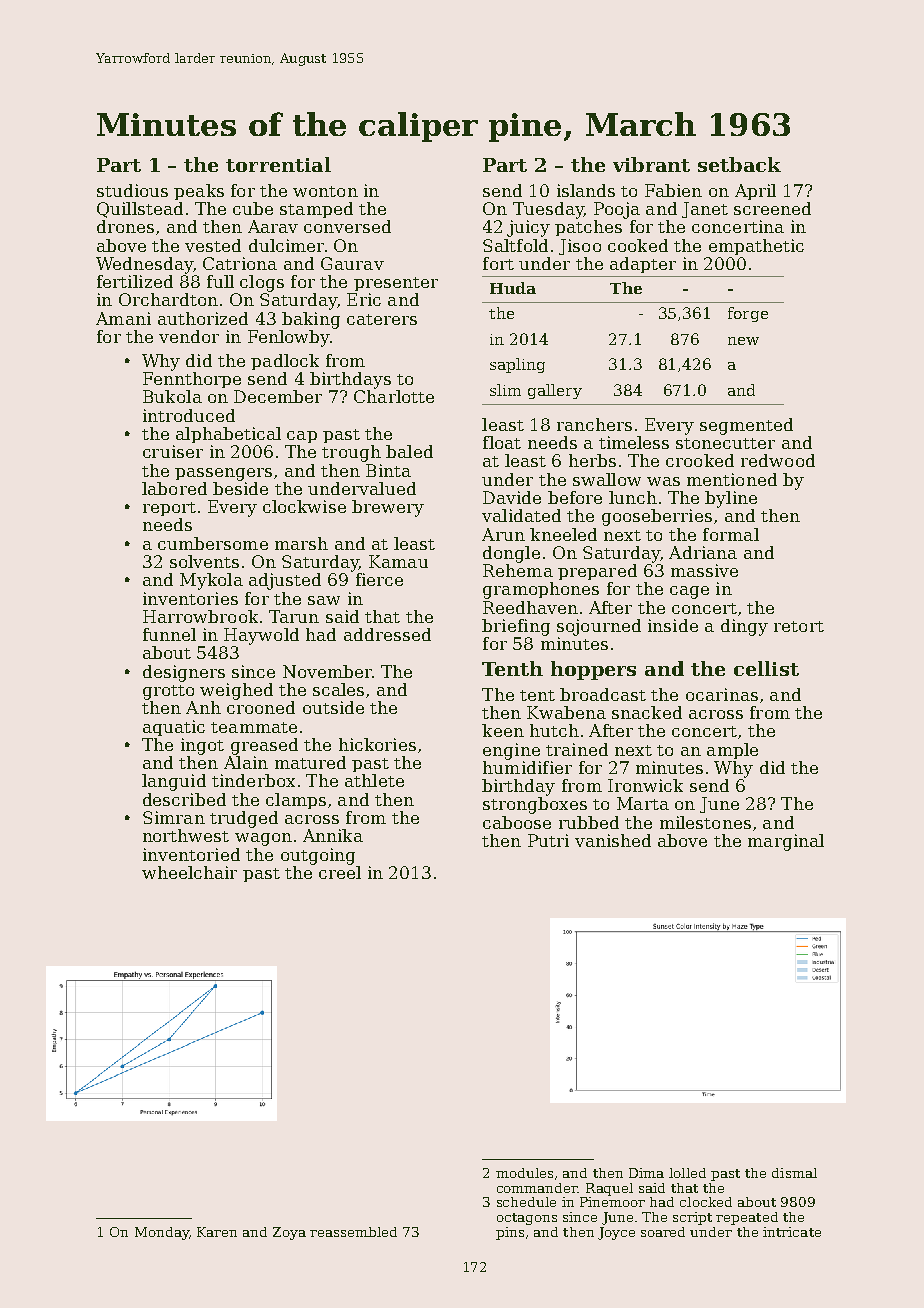 Image resolution: width=924 pixels, height=1308 pixels. I want to click on pins, so click(510, 1233).
